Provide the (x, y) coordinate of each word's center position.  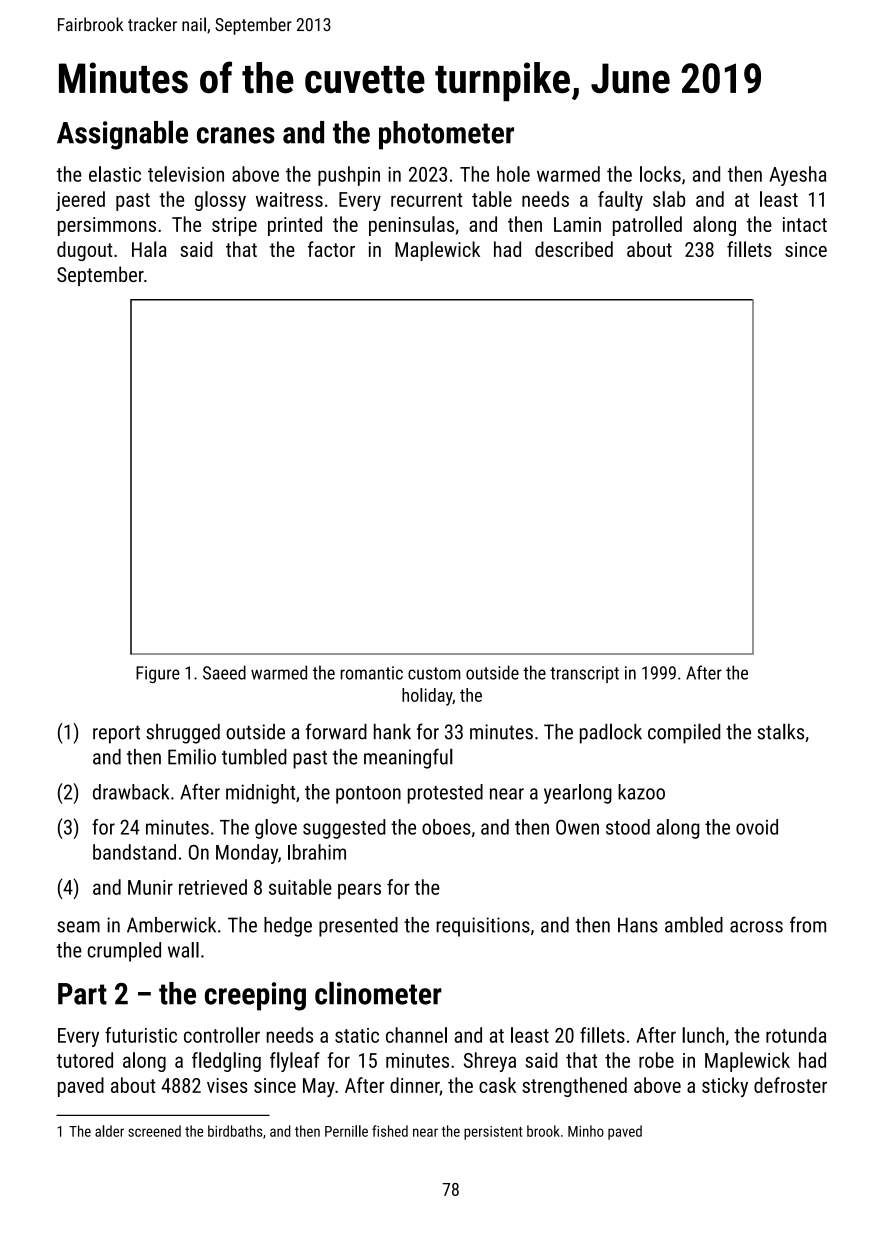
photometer (446, 135)
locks (660, 174)
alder (109, 1131)
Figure (158, 674)
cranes (236, 135)
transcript (584, 674)
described (574, 249)
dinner (415, 1086)
